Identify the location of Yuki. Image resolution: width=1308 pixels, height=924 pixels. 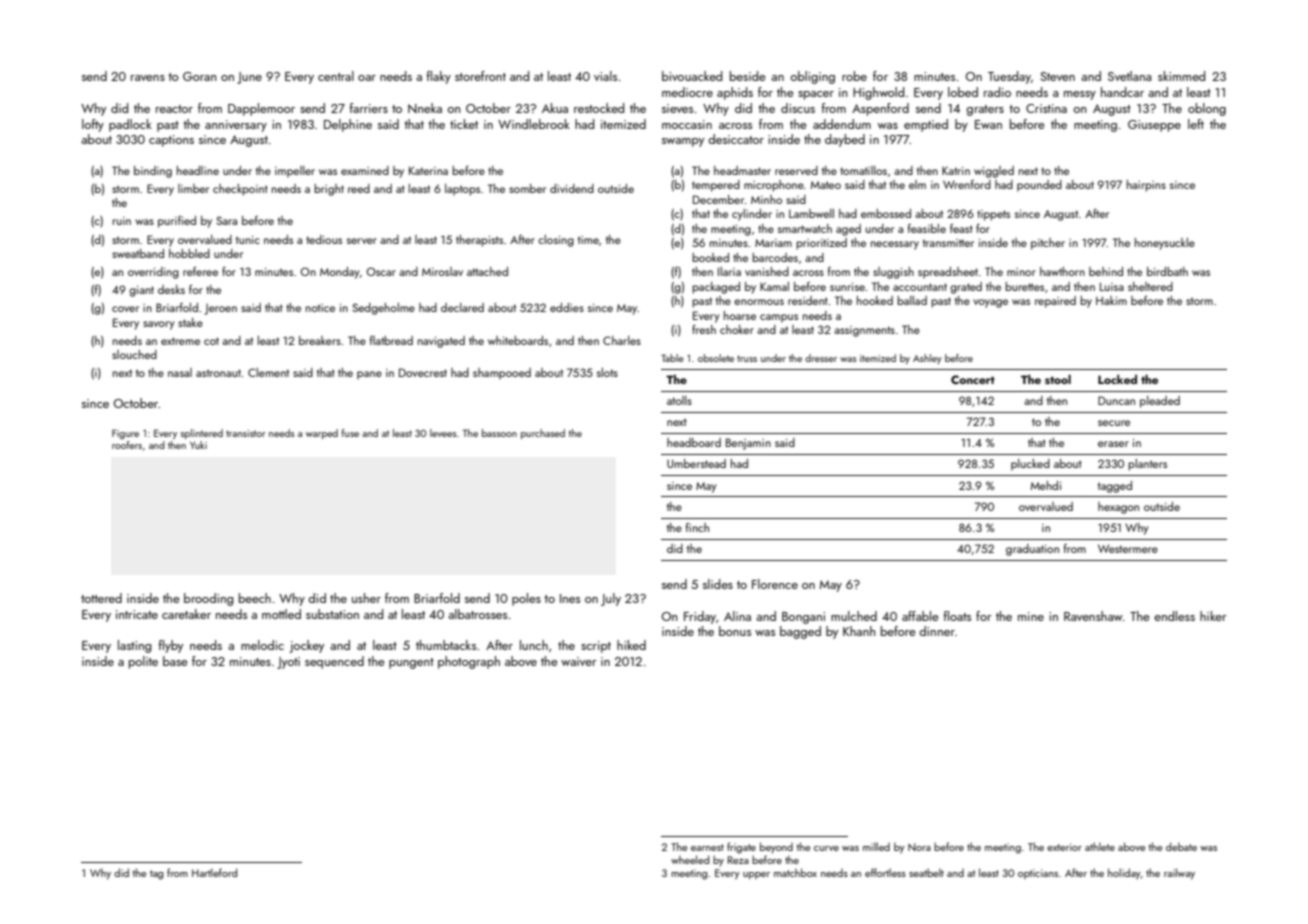
(198, 445).
